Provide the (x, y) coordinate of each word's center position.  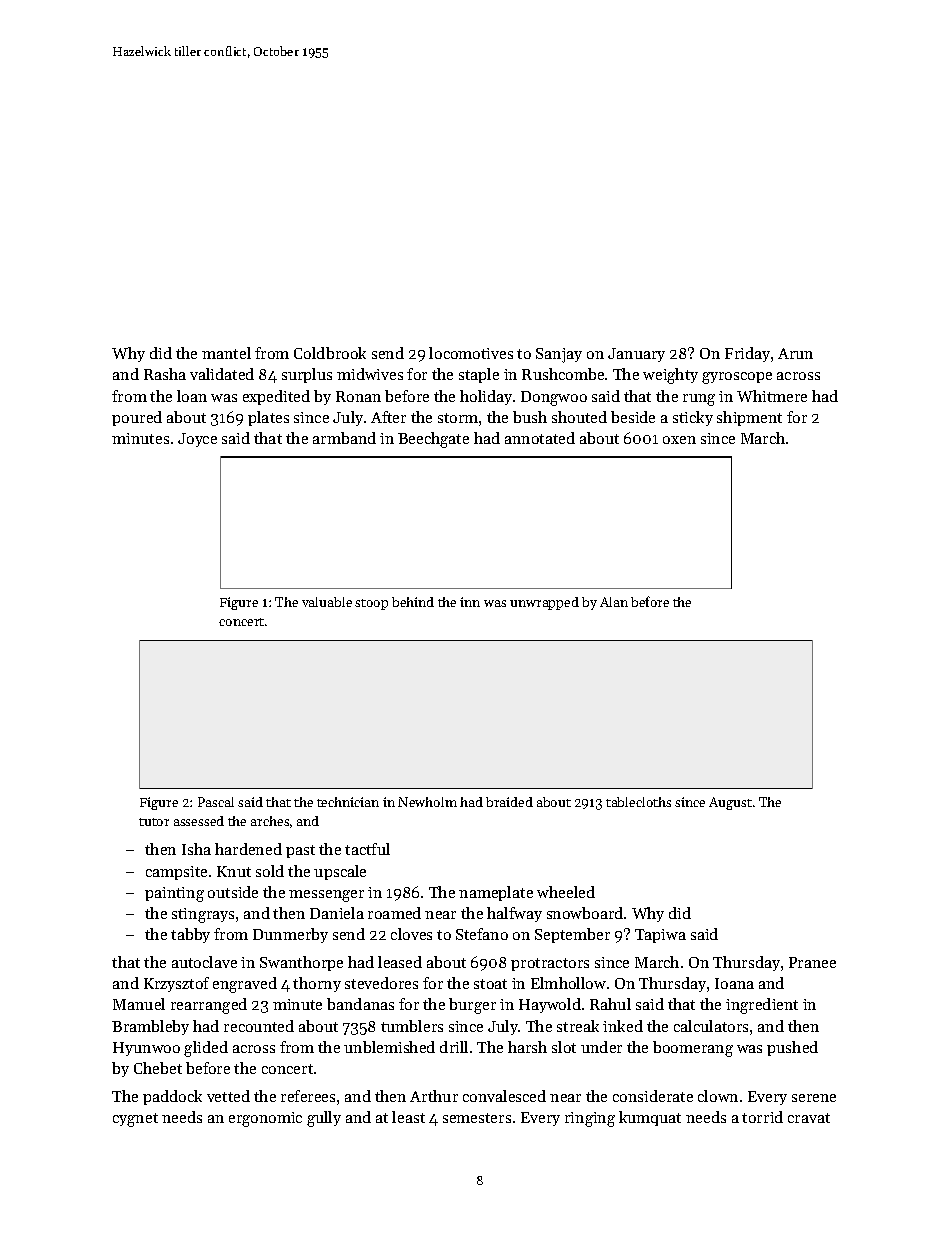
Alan (614, 602)
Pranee (812, 962)
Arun (795, 353)
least (408, 1117)
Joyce (197, 440)
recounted (259, 1026)
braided (509, 802)
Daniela (337, 913)
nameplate (496, 893)
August (730, 803)
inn (470, 602)
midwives (370, 374)
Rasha (165, 374)
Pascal (216, 802)
